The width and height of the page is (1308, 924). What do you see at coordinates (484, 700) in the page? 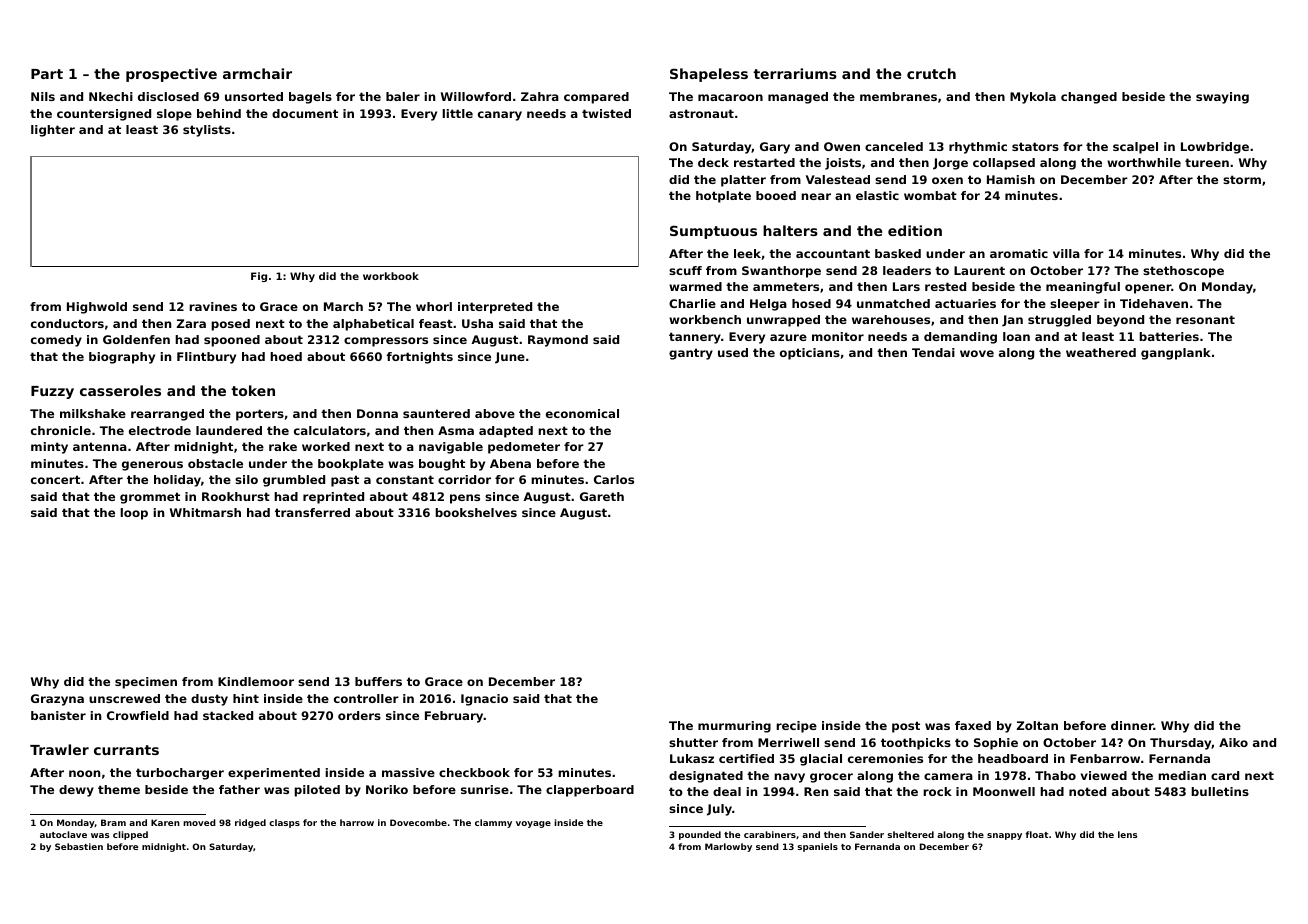
I see `Ignacio` at bounding box center [484, 700].
